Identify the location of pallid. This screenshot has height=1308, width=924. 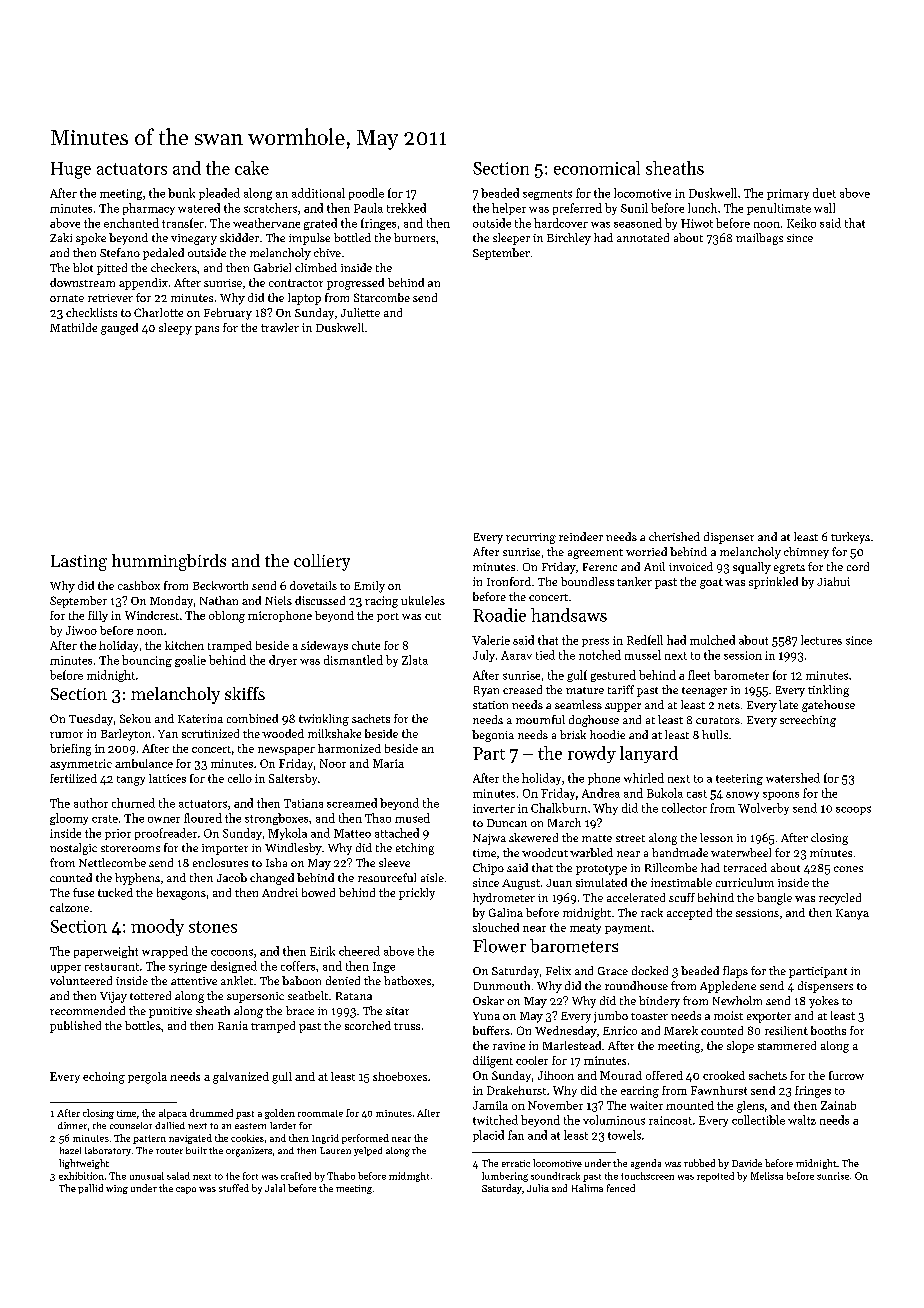
(90, 1189).
